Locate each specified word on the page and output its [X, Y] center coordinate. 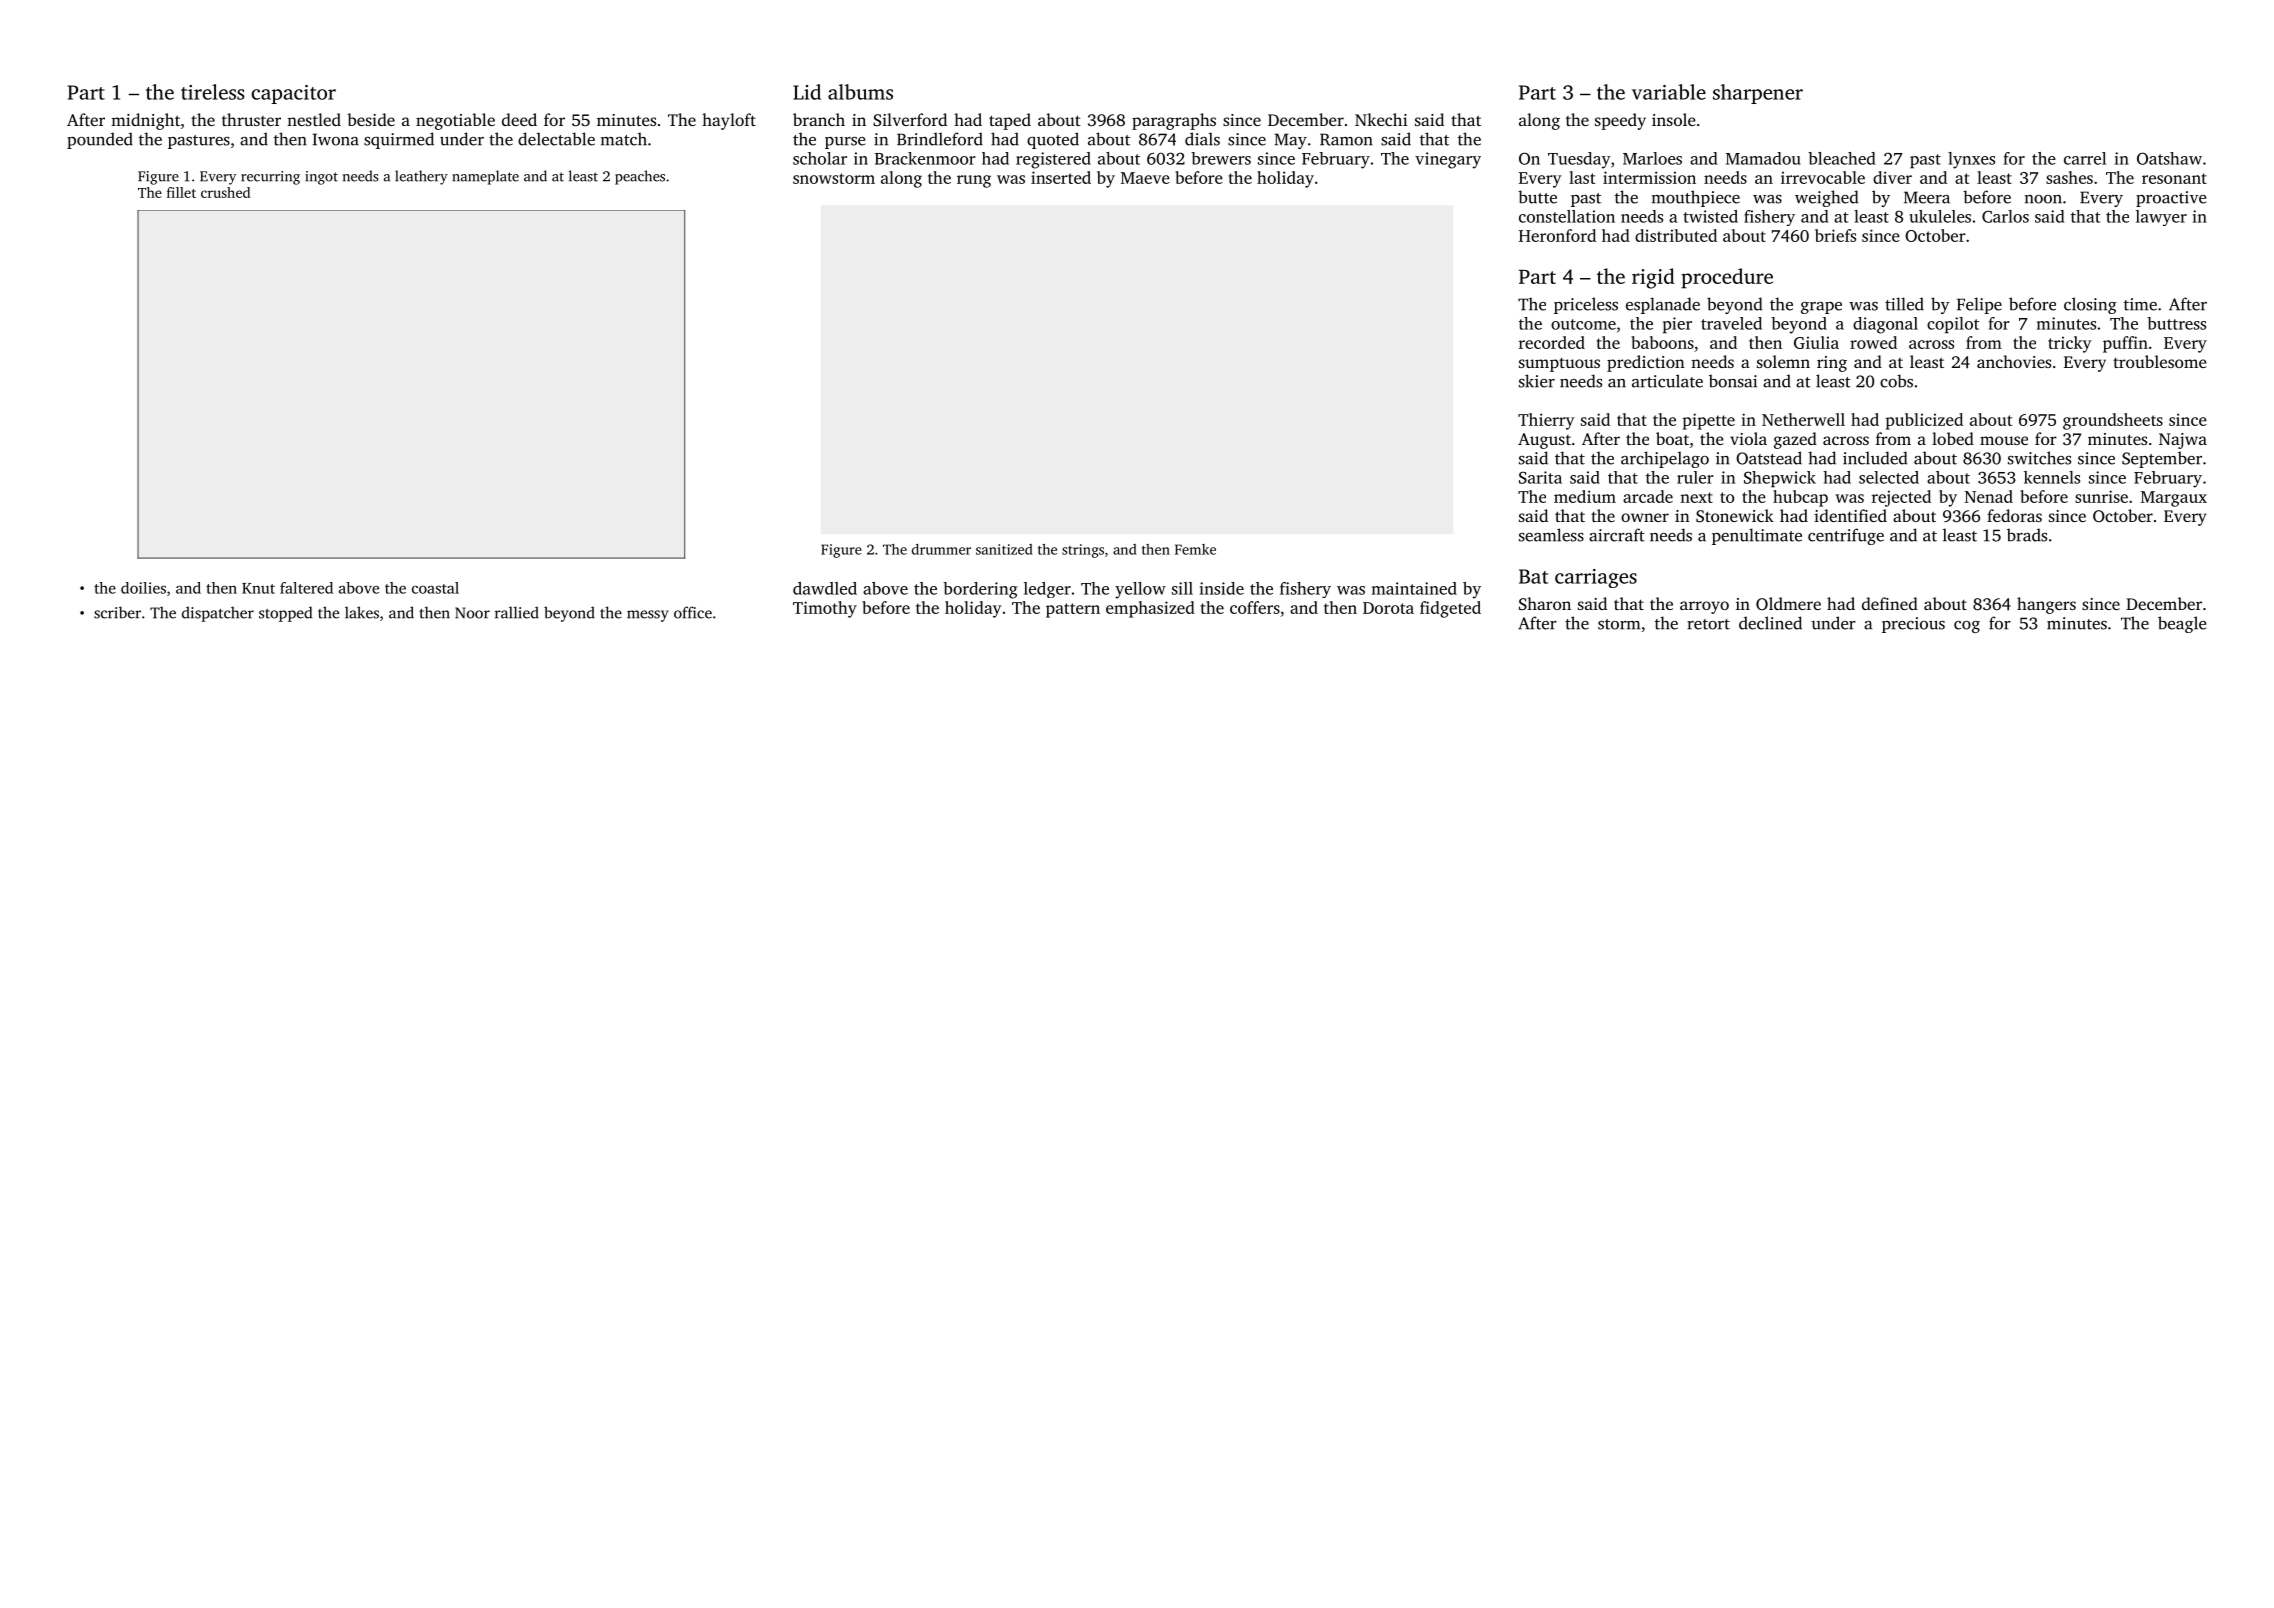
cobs [1896, 381]
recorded [1552, 342]
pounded [100, 140]
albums [860, 92]
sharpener [1758, 94]
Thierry [1546, 421]
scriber [117, 612]
